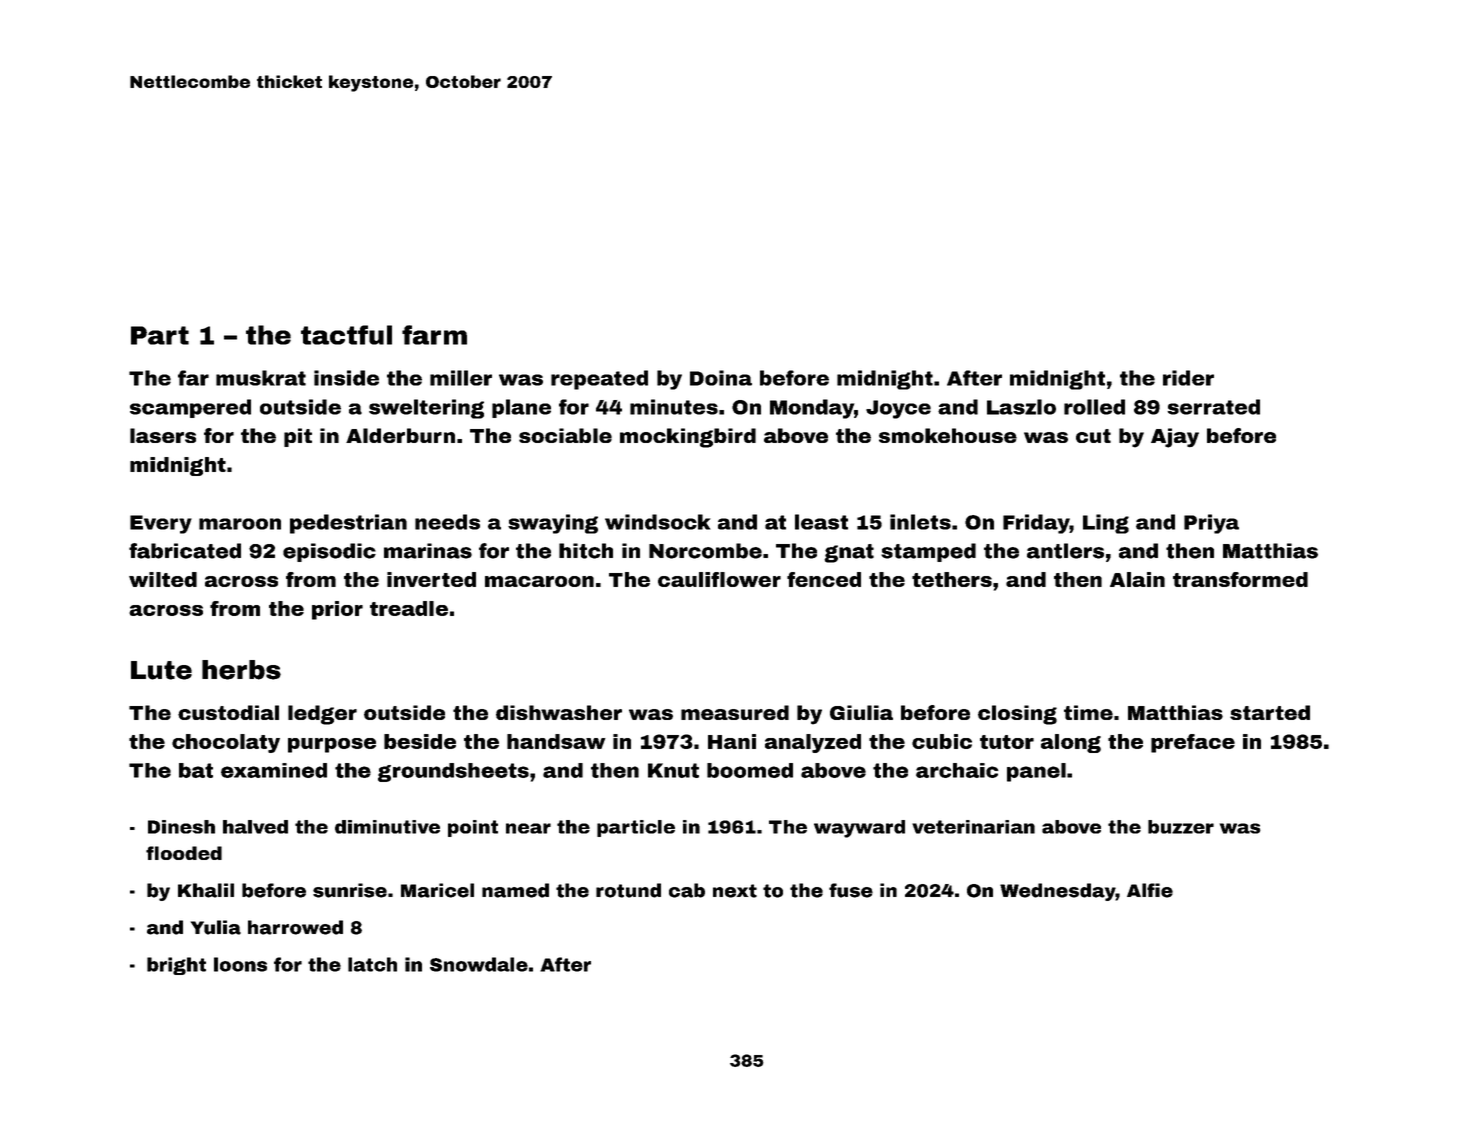 This page has height=1128, width=1459. What do you see at coordinates (1240, 579) in the page?
I see `transformed` at bounding box center [1240, 579].
